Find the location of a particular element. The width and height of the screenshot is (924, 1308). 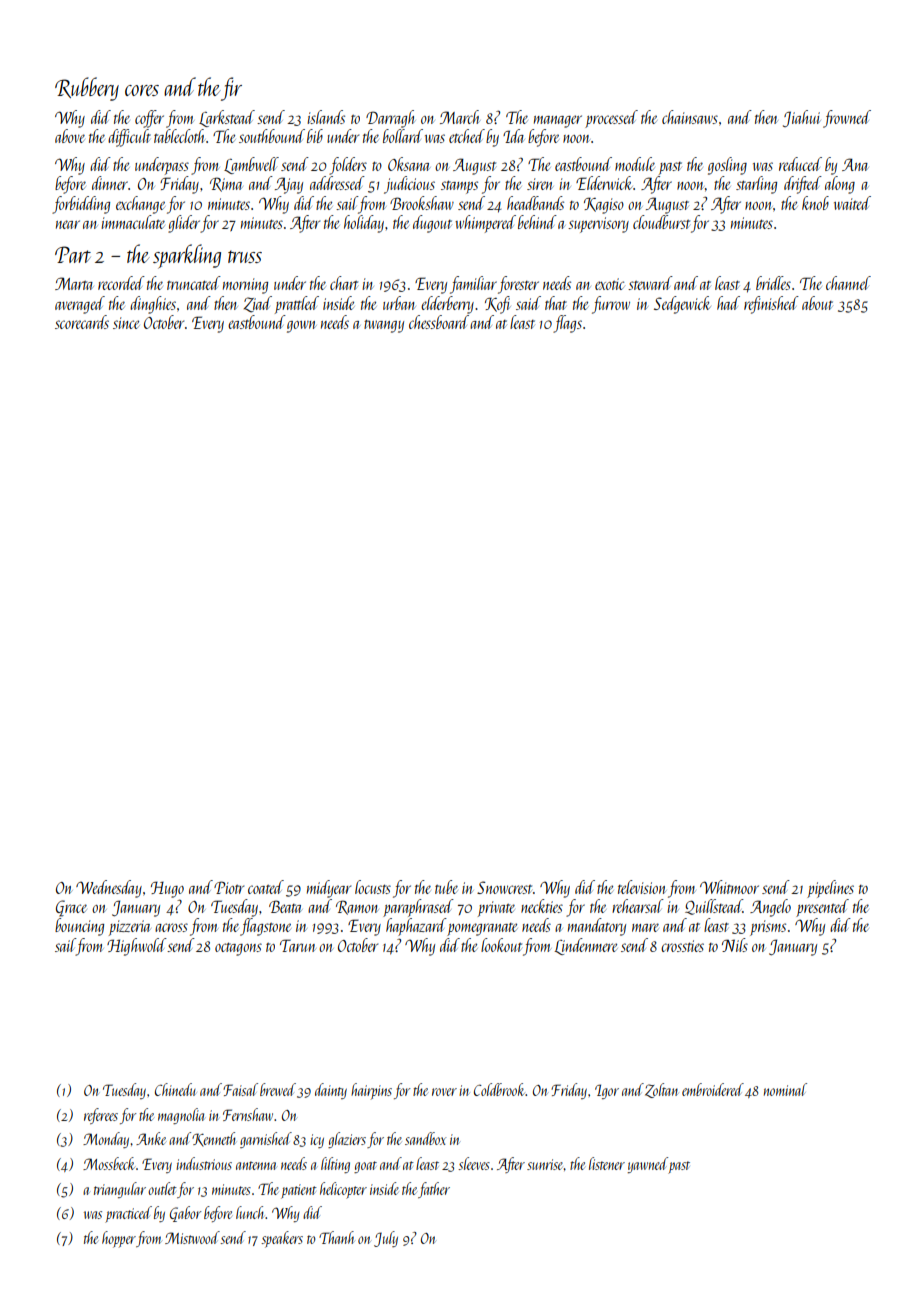

Whitmoor is located at coordinates (729, 887).
